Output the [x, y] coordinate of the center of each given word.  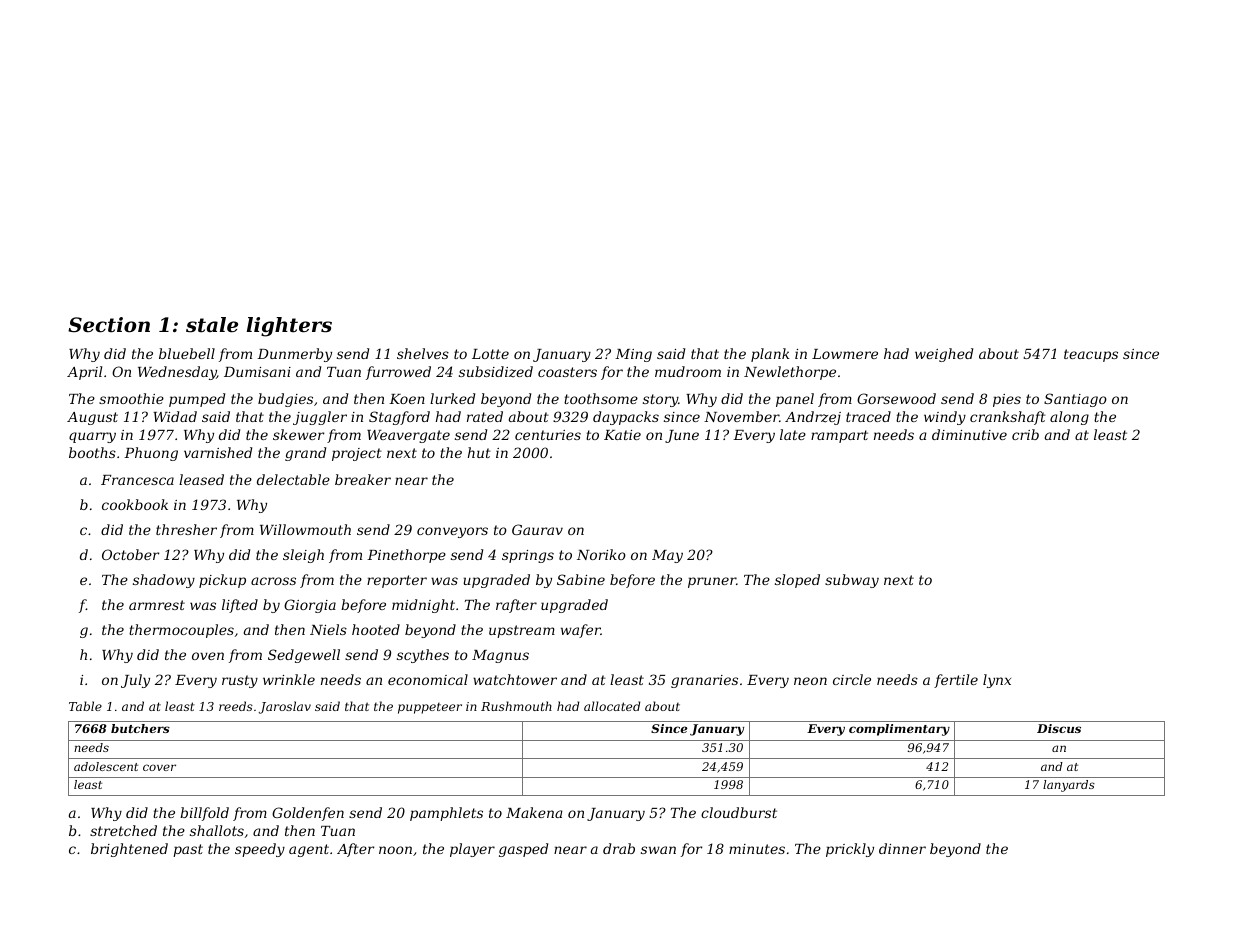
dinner [902, 848]
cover [159, 767]
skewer [298, 434]
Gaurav [537, 529]
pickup [222, 581]
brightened [129, 850]
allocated [612, 706]
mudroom [688, 371]
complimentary [899, 730]
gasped [523, 850]
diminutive [969, 434]
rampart [839, 436]
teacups [1091, 355]
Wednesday [177, 373]
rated [485, 416]
